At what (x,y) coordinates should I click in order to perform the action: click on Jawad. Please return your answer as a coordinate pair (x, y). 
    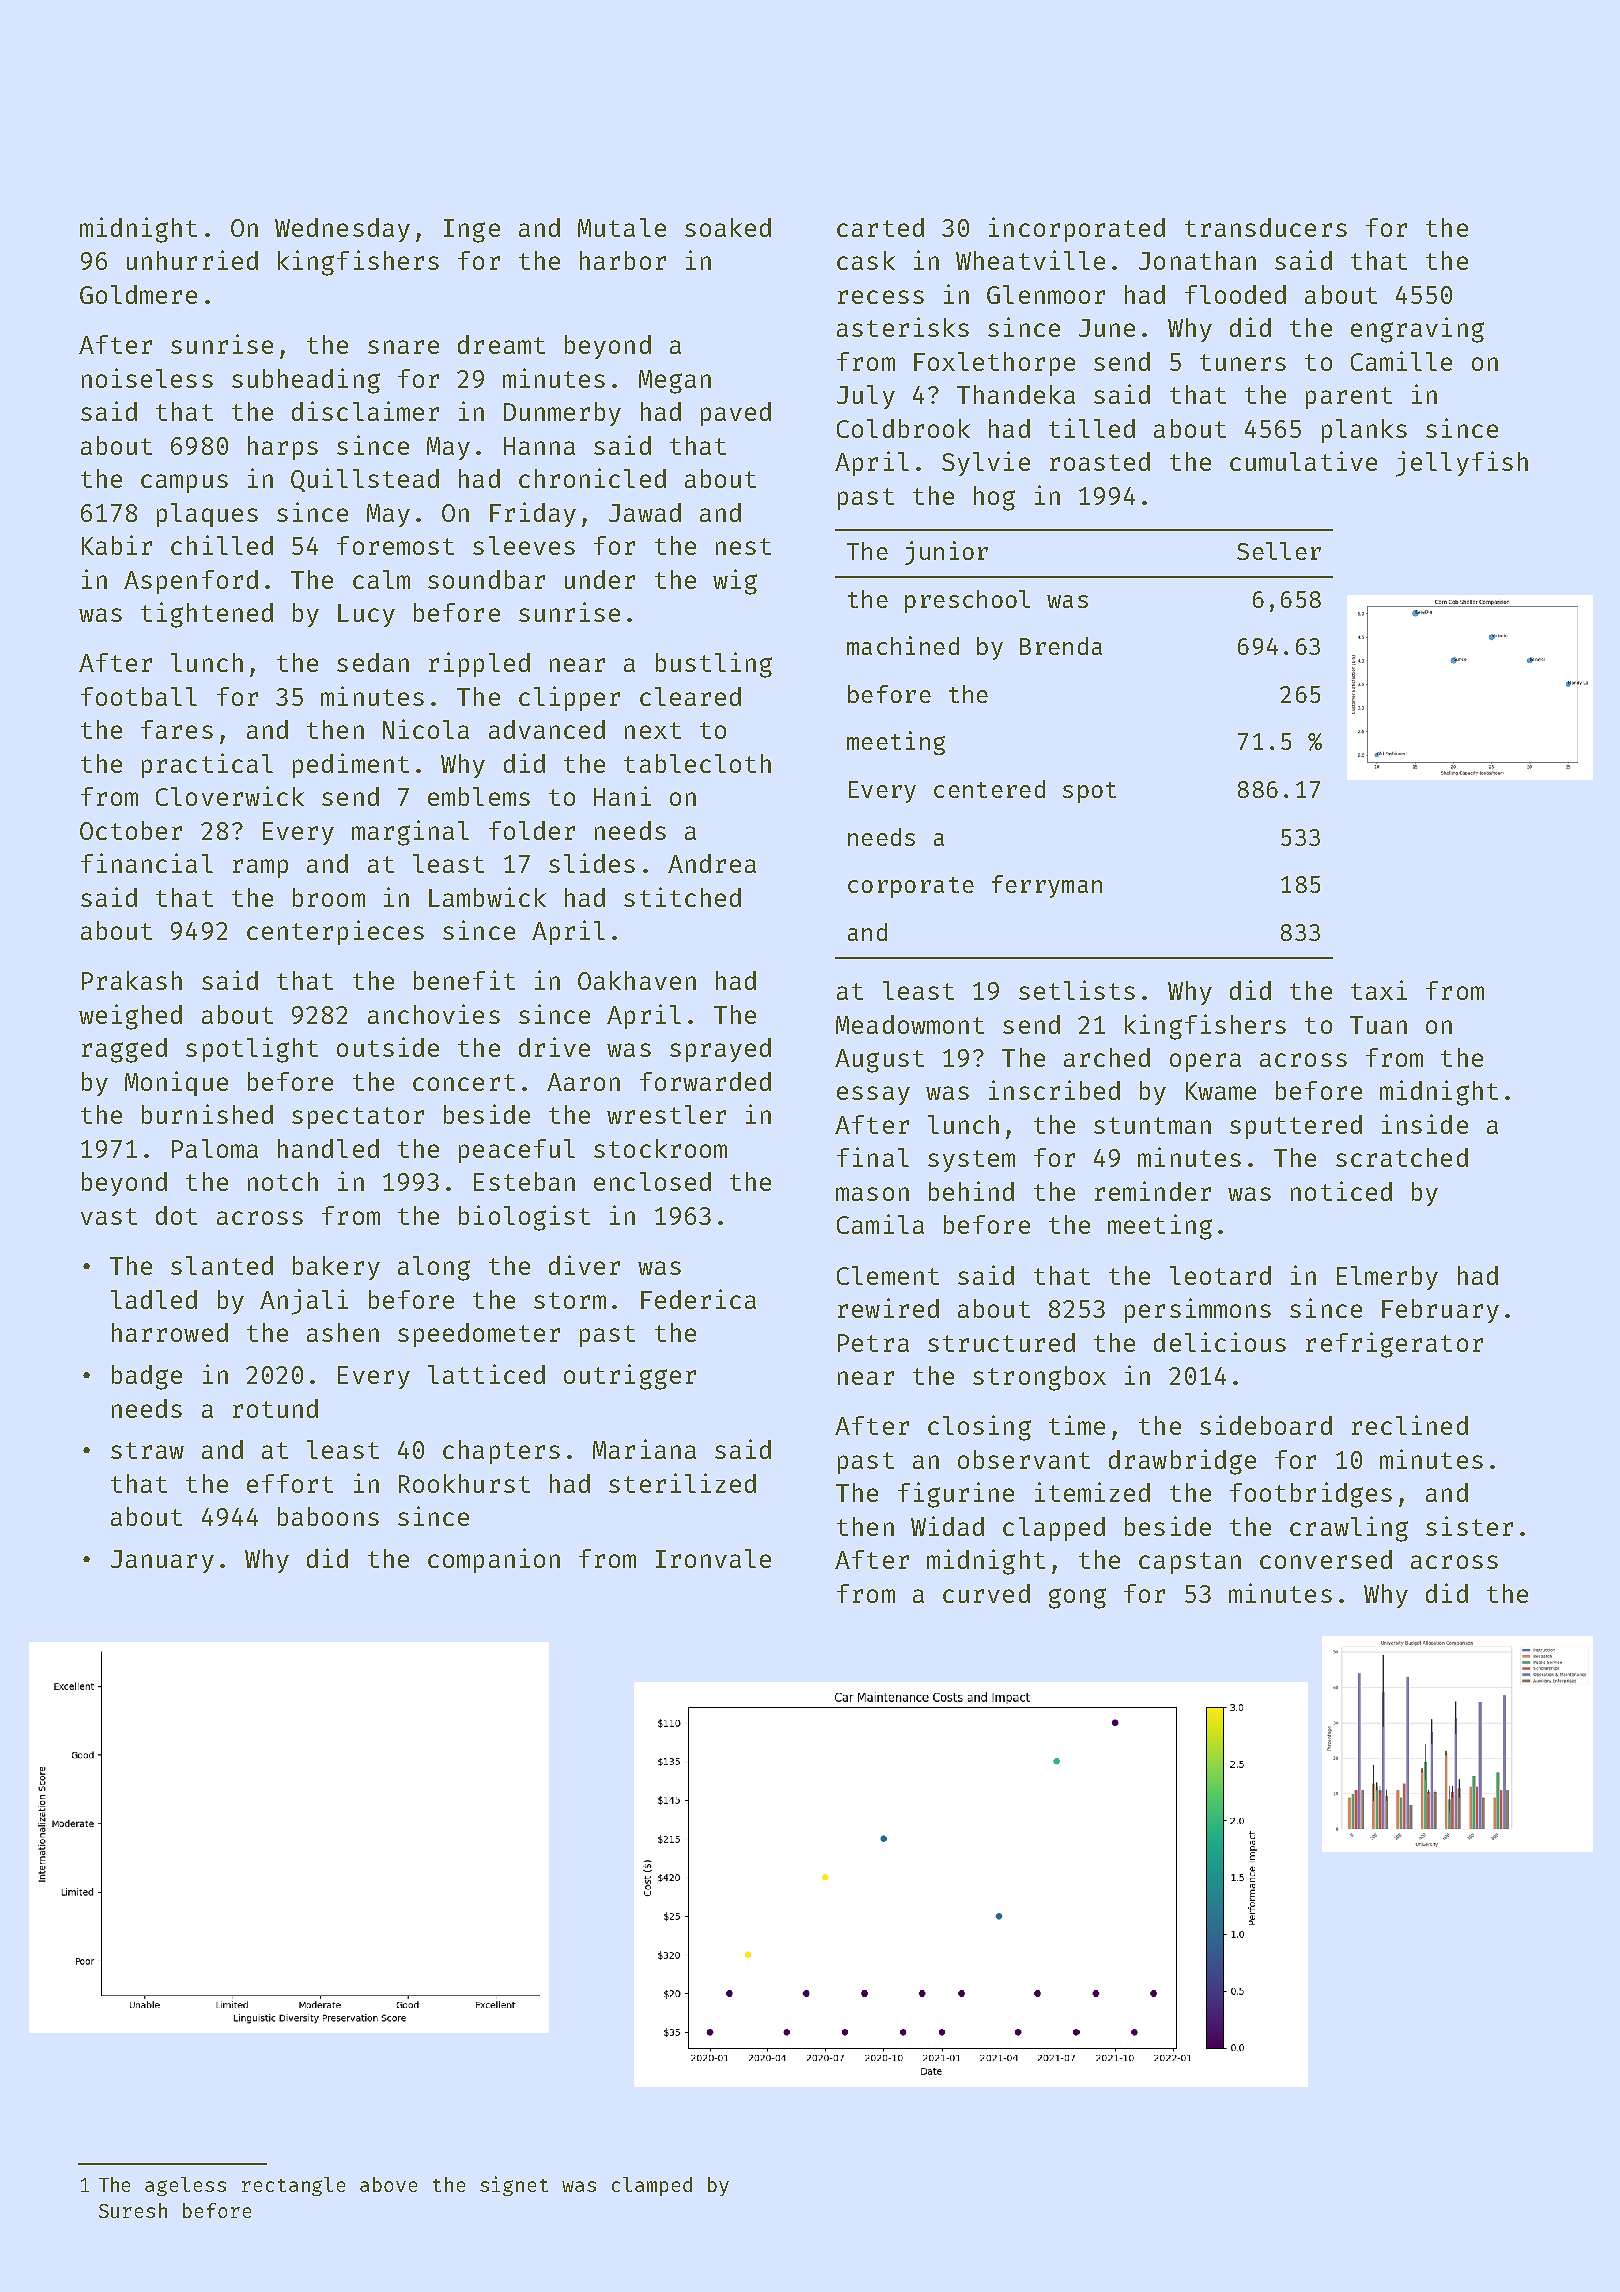
    Looking at the image, I should click on (645, 512).
